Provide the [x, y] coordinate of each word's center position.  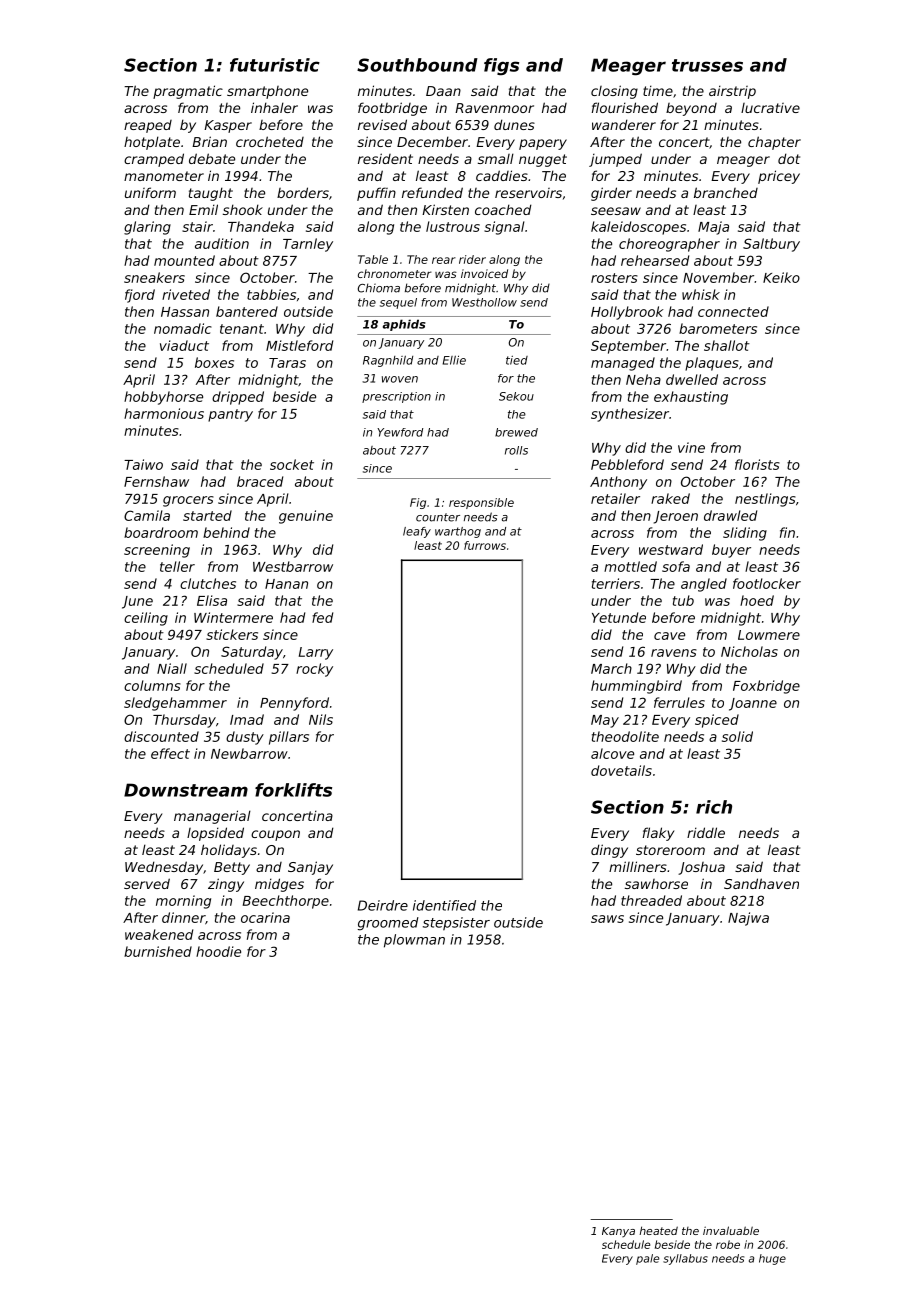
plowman [414, 941]
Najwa [748, 919]
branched [726, 192]
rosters [614, 278]
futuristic [275, 65]
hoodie [218, 951]
